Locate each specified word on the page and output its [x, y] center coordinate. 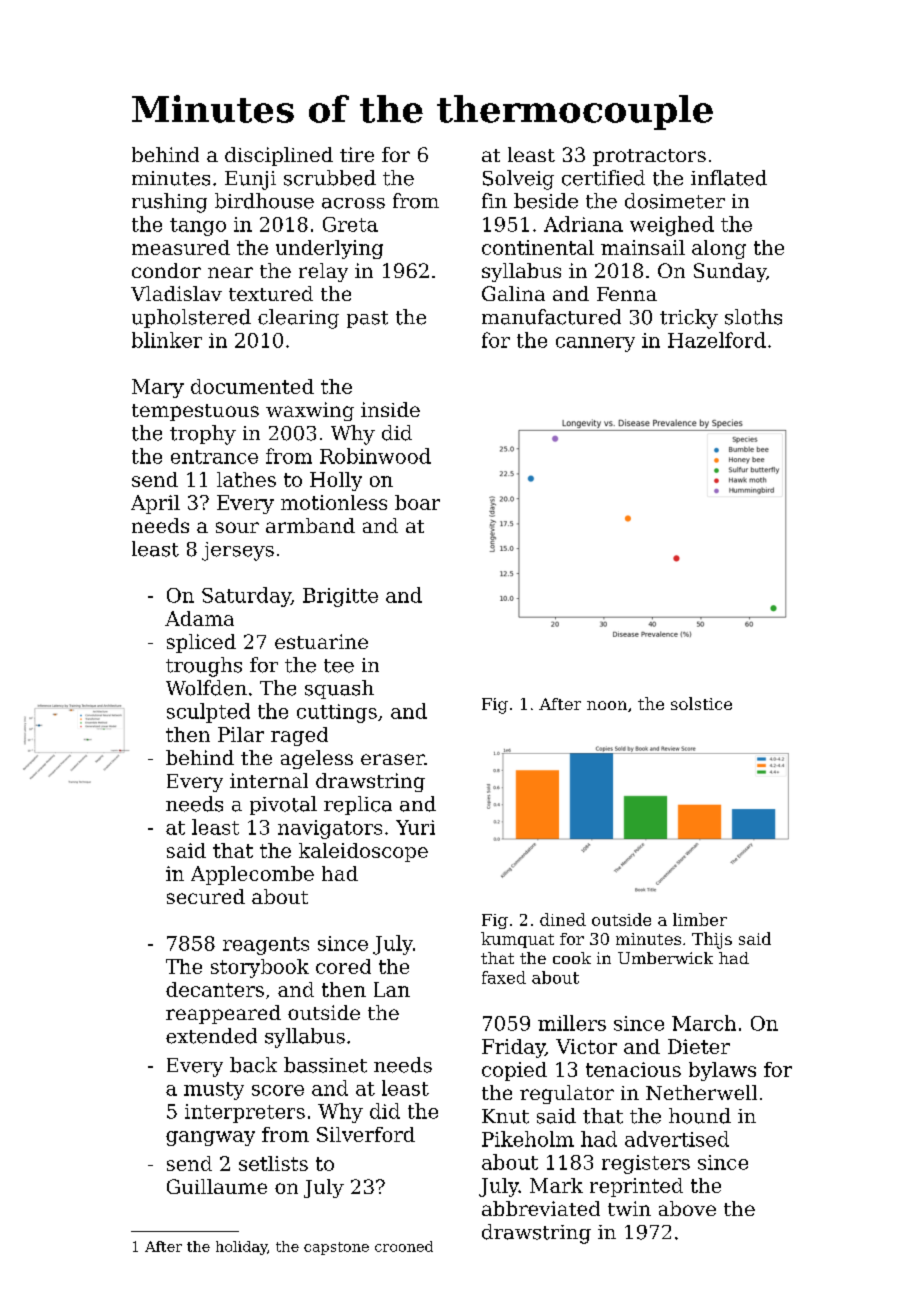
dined [563, 919]
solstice [701, 703]
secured [206, 896]
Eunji [250, 180]
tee [339, 666]
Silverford [366, 1134]
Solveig [518, 180]
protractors [649, 157]
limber [700, 919]
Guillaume [217, 1186]
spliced [201, 643]
